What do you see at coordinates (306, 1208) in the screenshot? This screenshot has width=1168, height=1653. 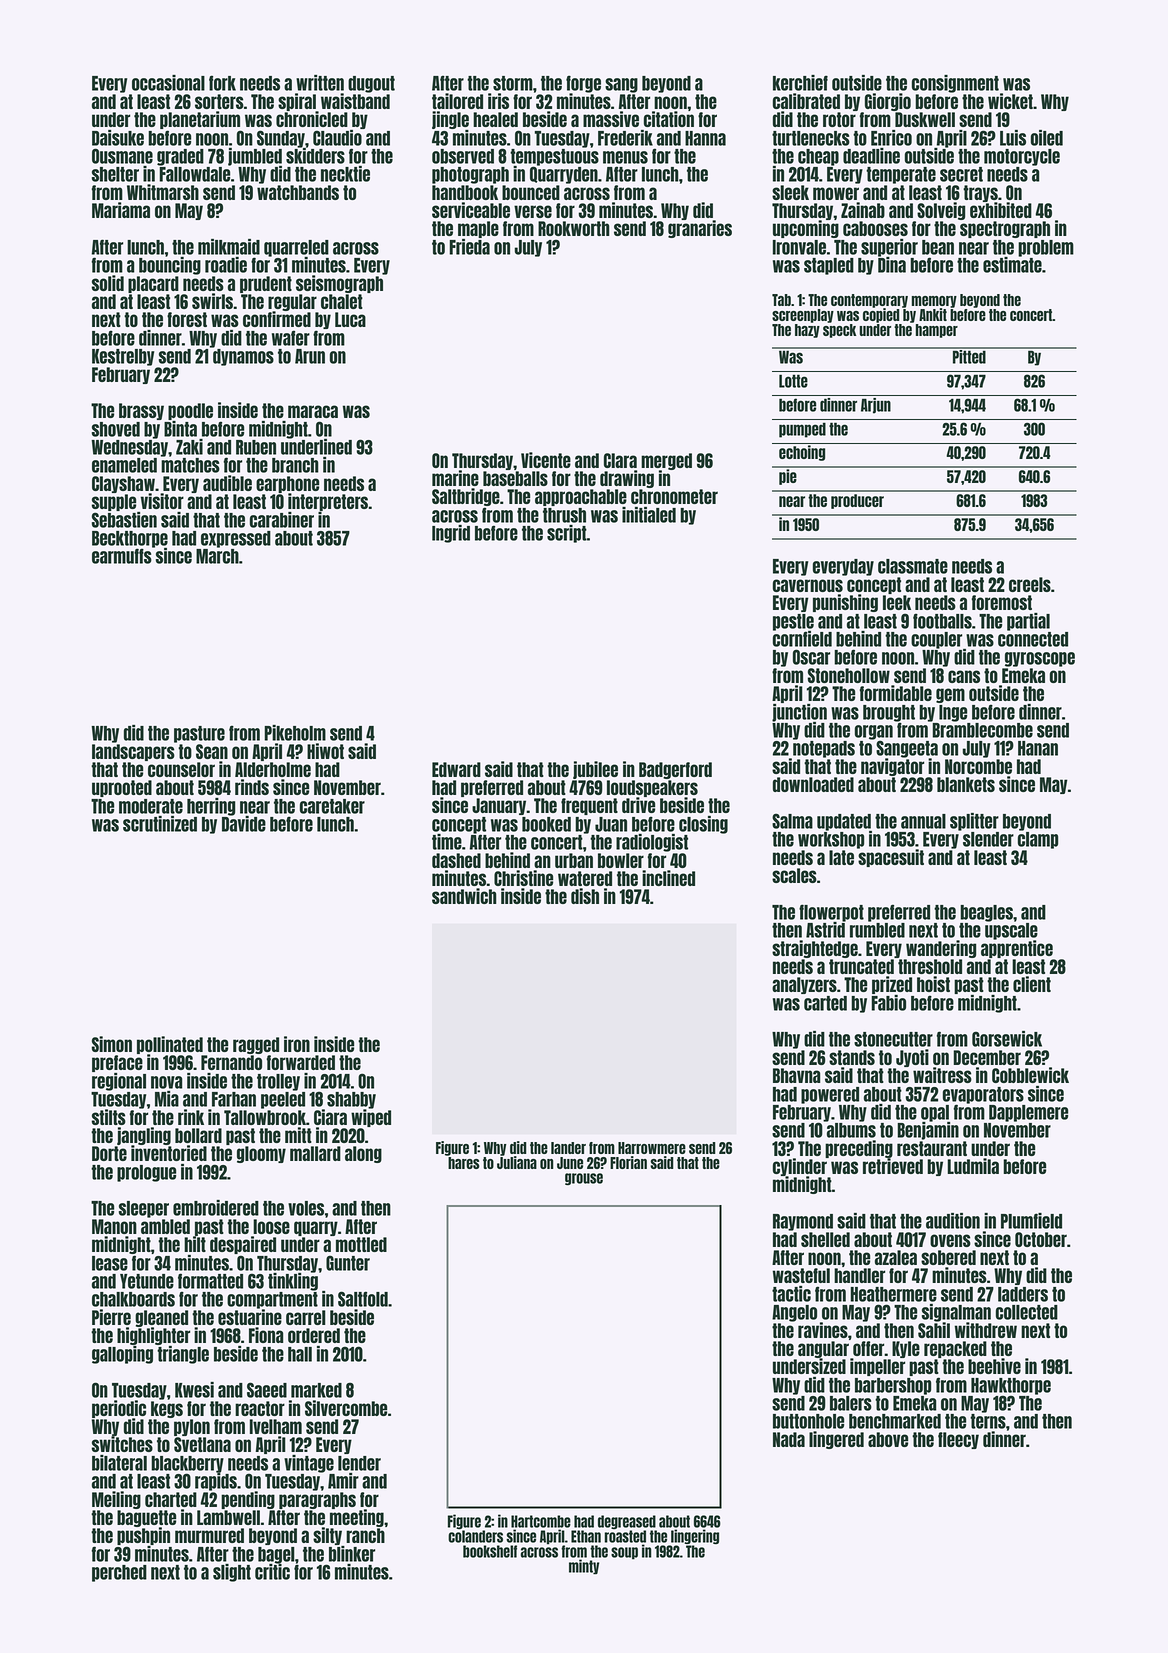 I see `voles` at bounding box center [306, 1208].
